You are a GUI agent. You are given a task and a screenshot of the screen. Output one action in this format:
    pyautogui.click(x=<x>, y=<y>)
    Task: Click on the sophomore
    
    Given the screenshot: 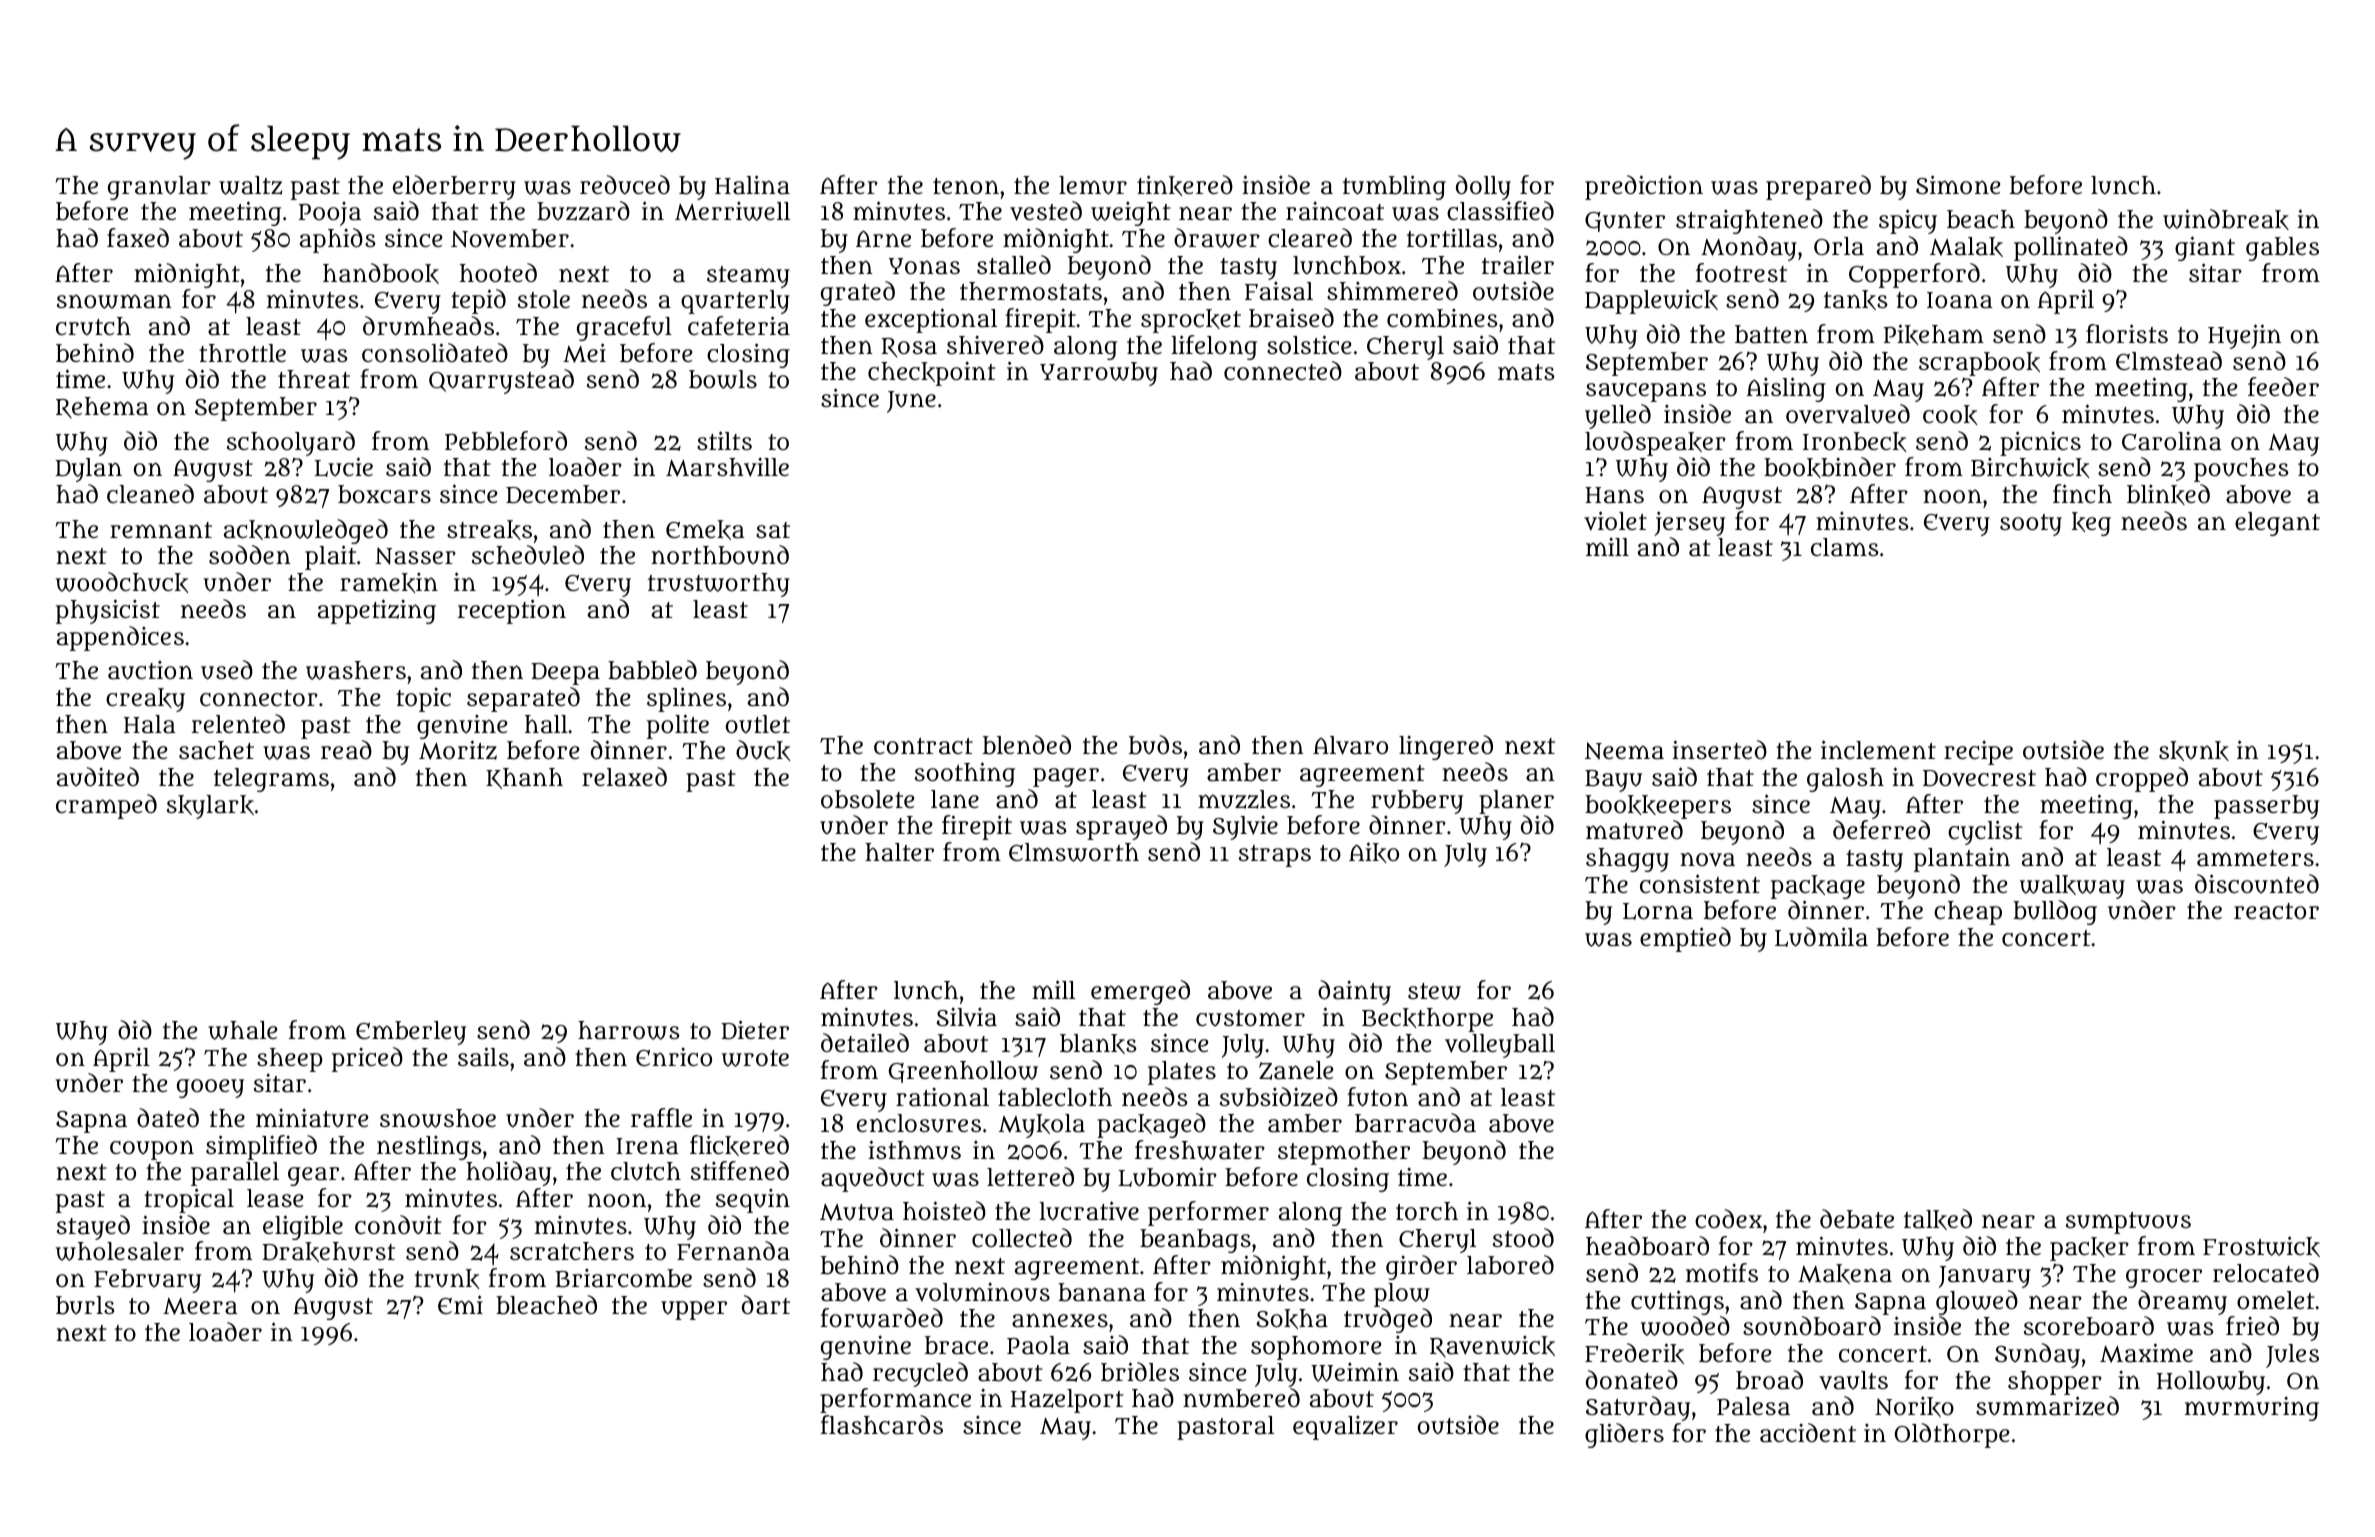 What is the action you would take?
    pyautogui.click(x=1316, y=1348)
